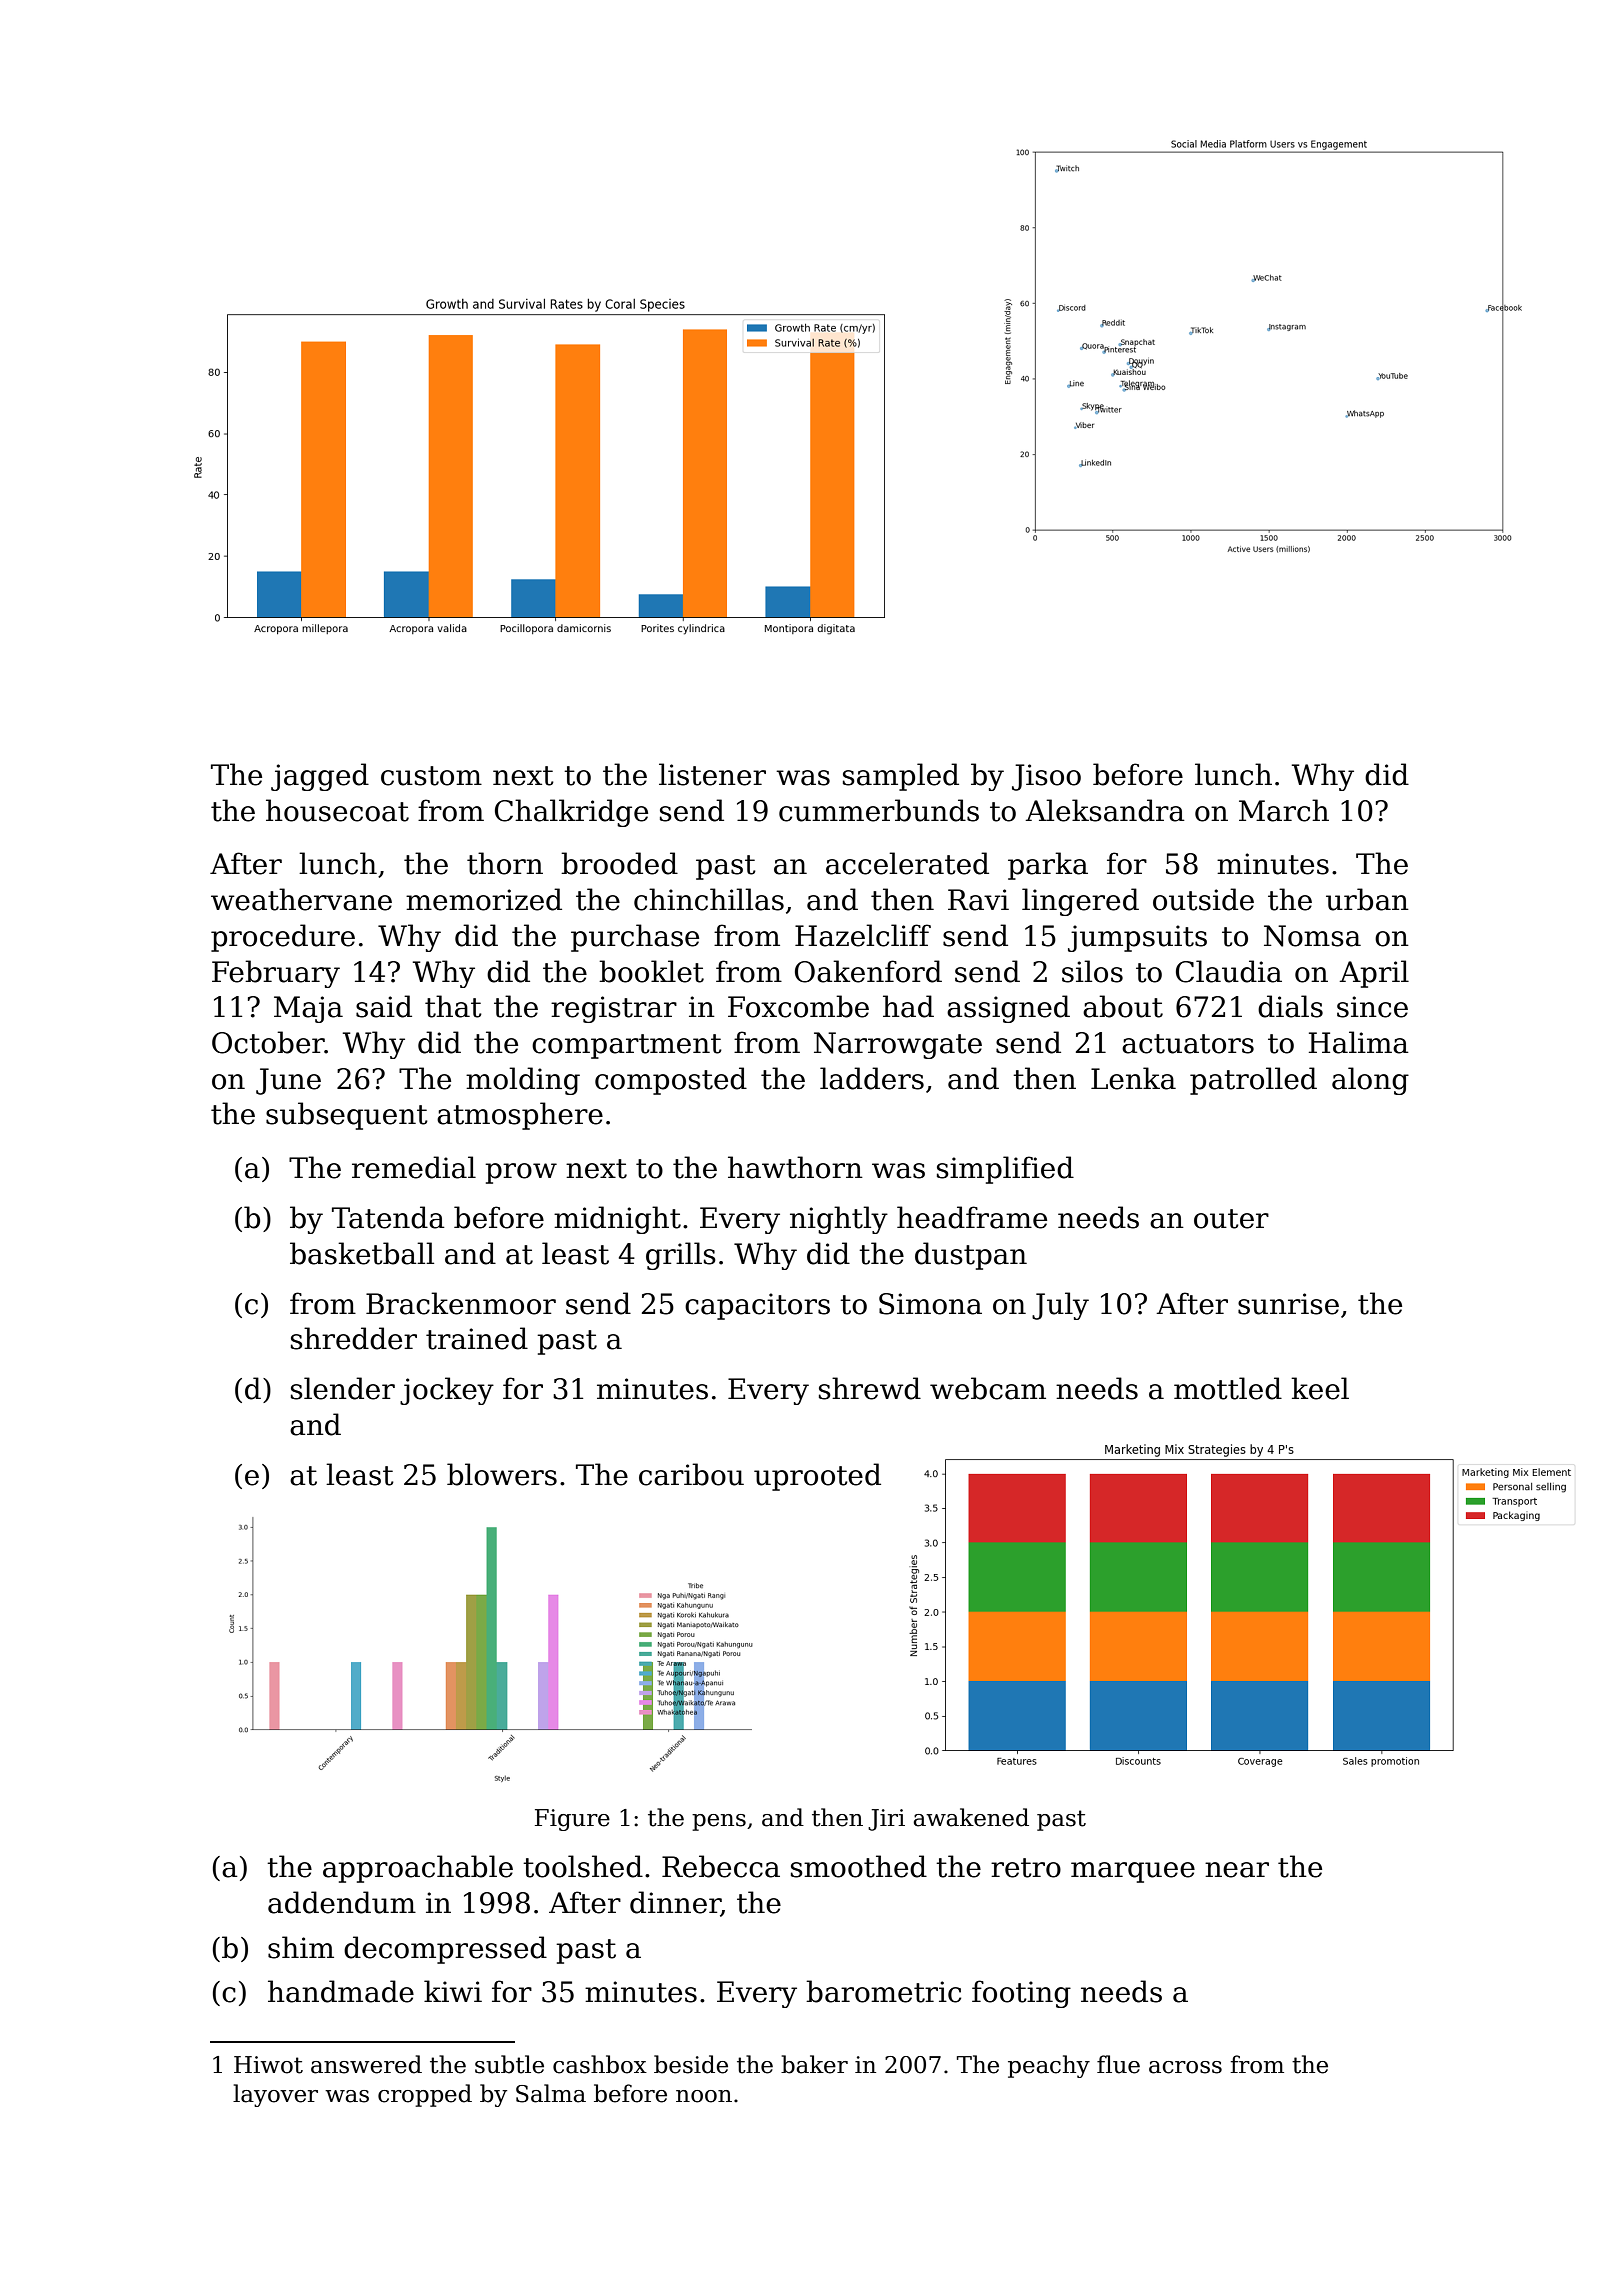  I want to click on urban, so click(1367, 899).
